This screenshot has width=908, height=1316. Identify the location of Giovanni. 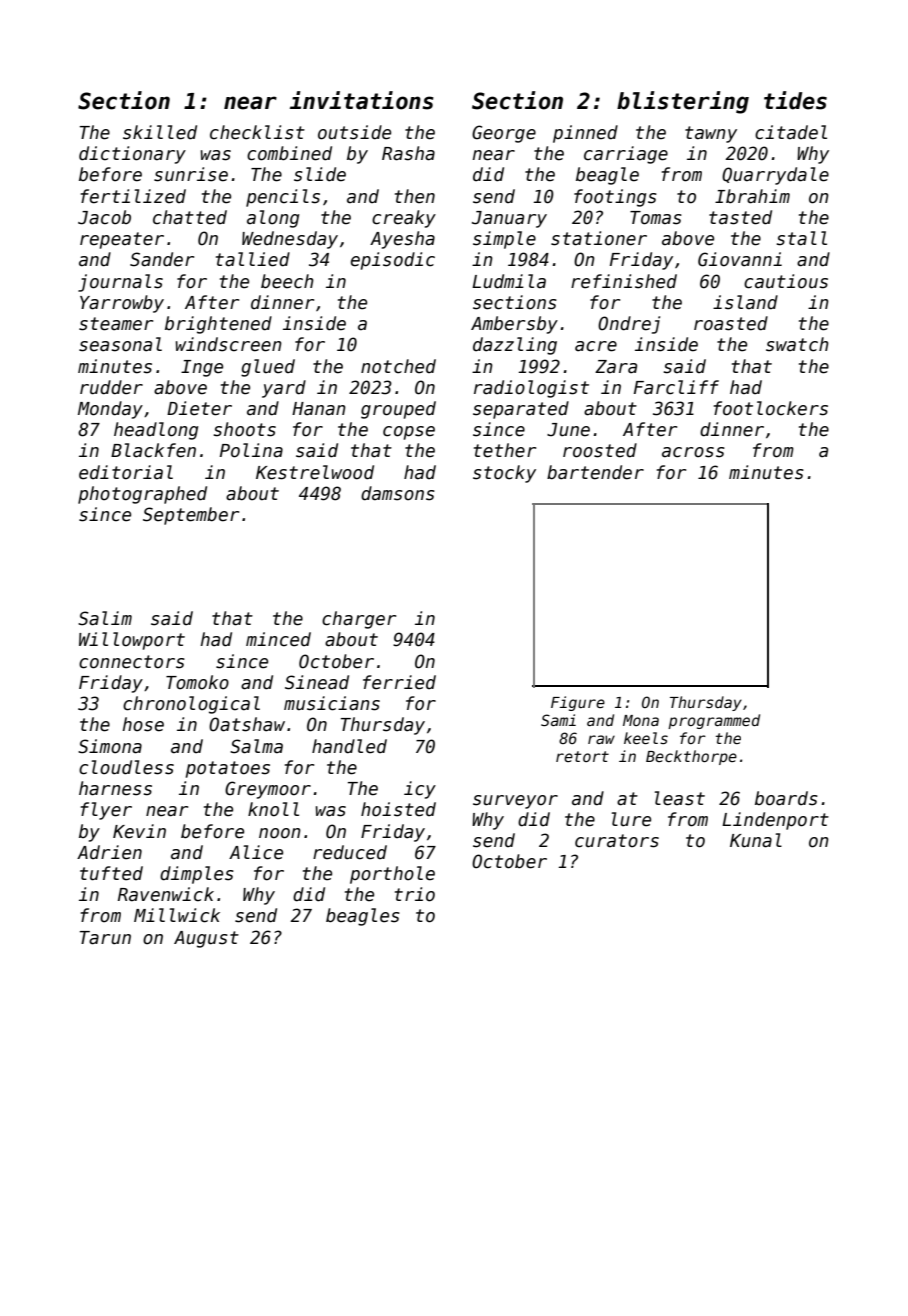
(740, 259).
